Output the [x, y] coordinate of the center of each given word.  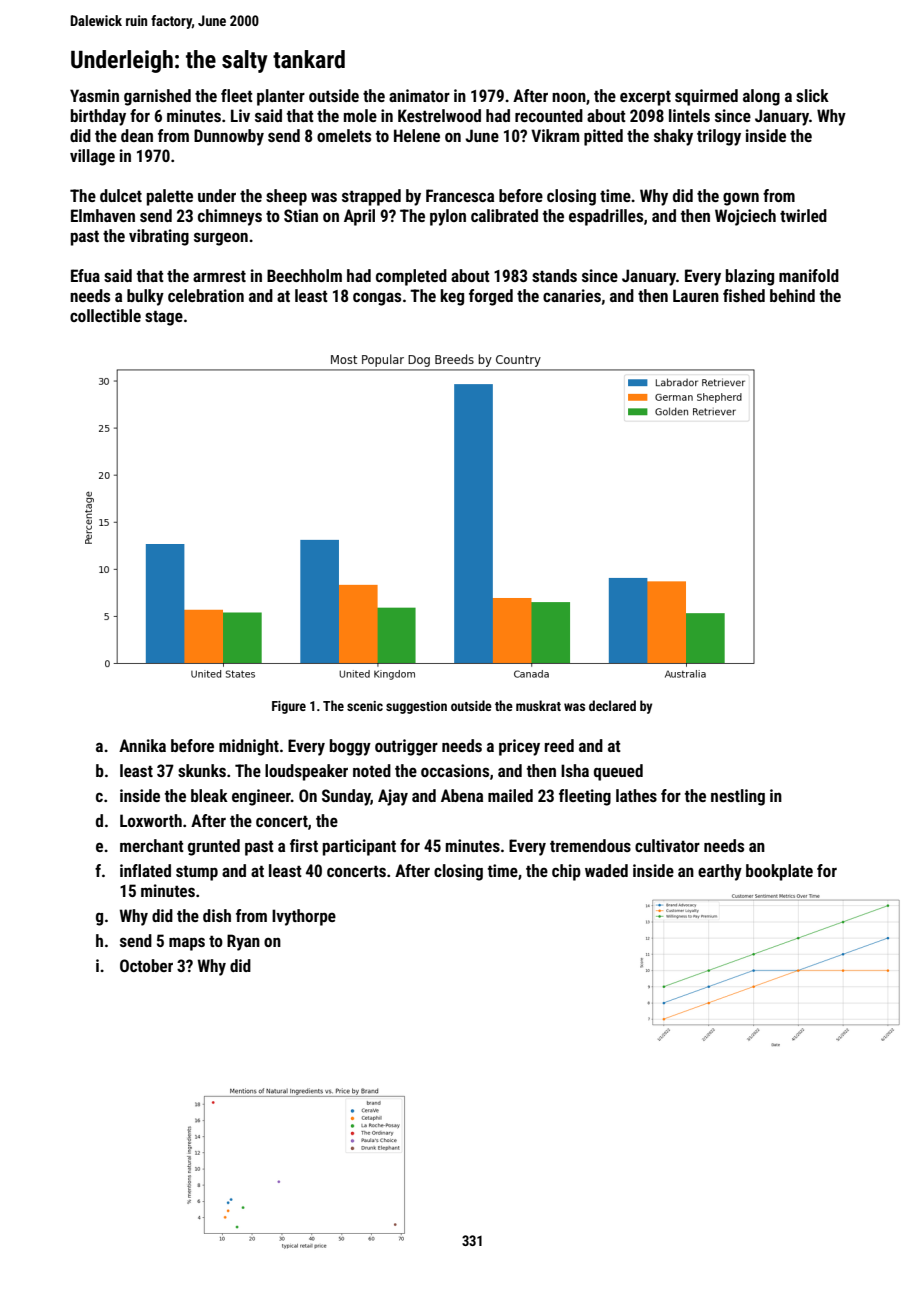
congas [377, 299]
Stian [301, 215]
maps [187, 944]
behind [792, 295]
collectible [105, 315]
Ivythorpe [304, 917]
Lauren [696, 295]
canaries [572, 295]
